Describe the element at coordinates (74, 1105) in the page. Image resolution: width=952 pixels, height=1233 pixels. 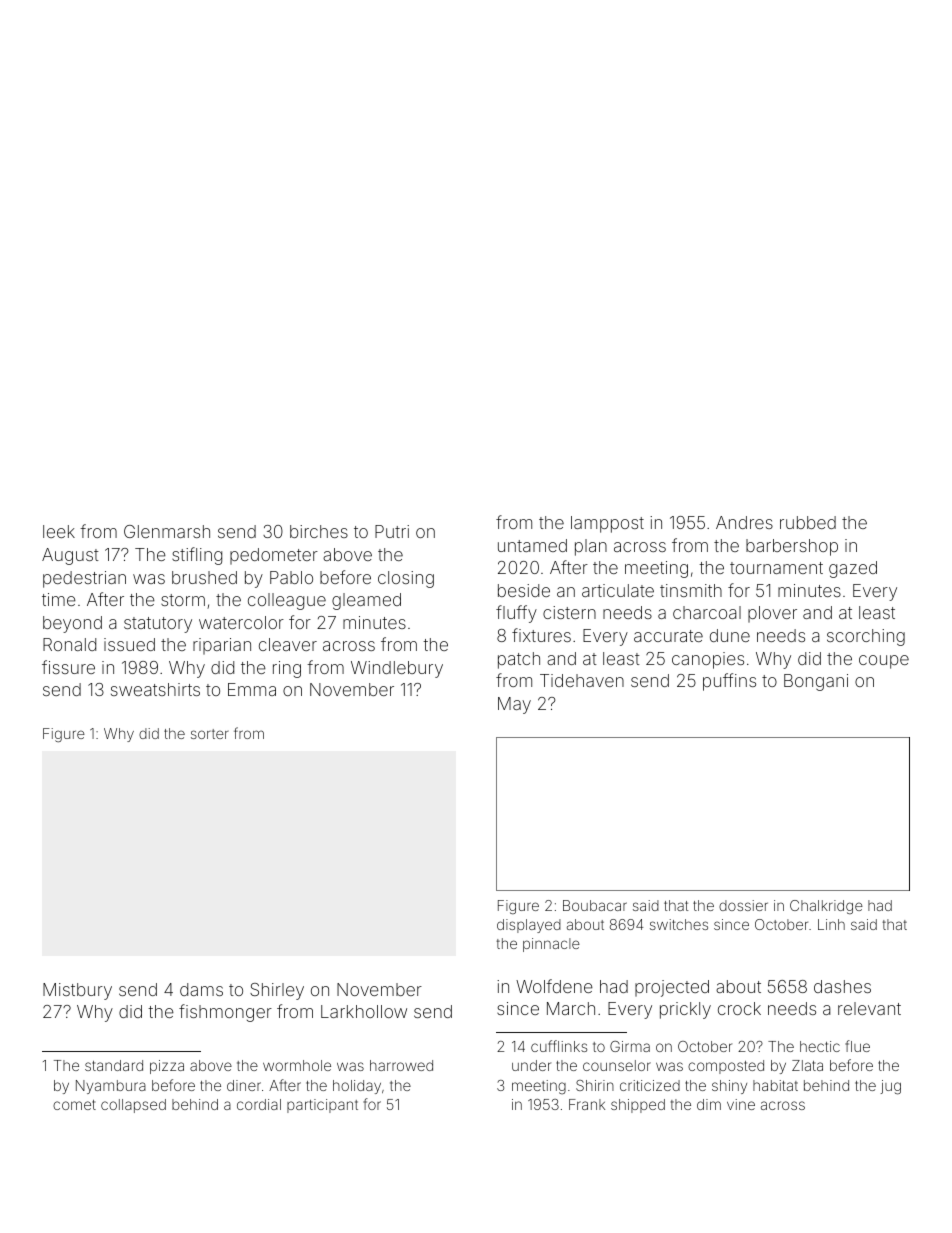
I see `comet` at that location.
